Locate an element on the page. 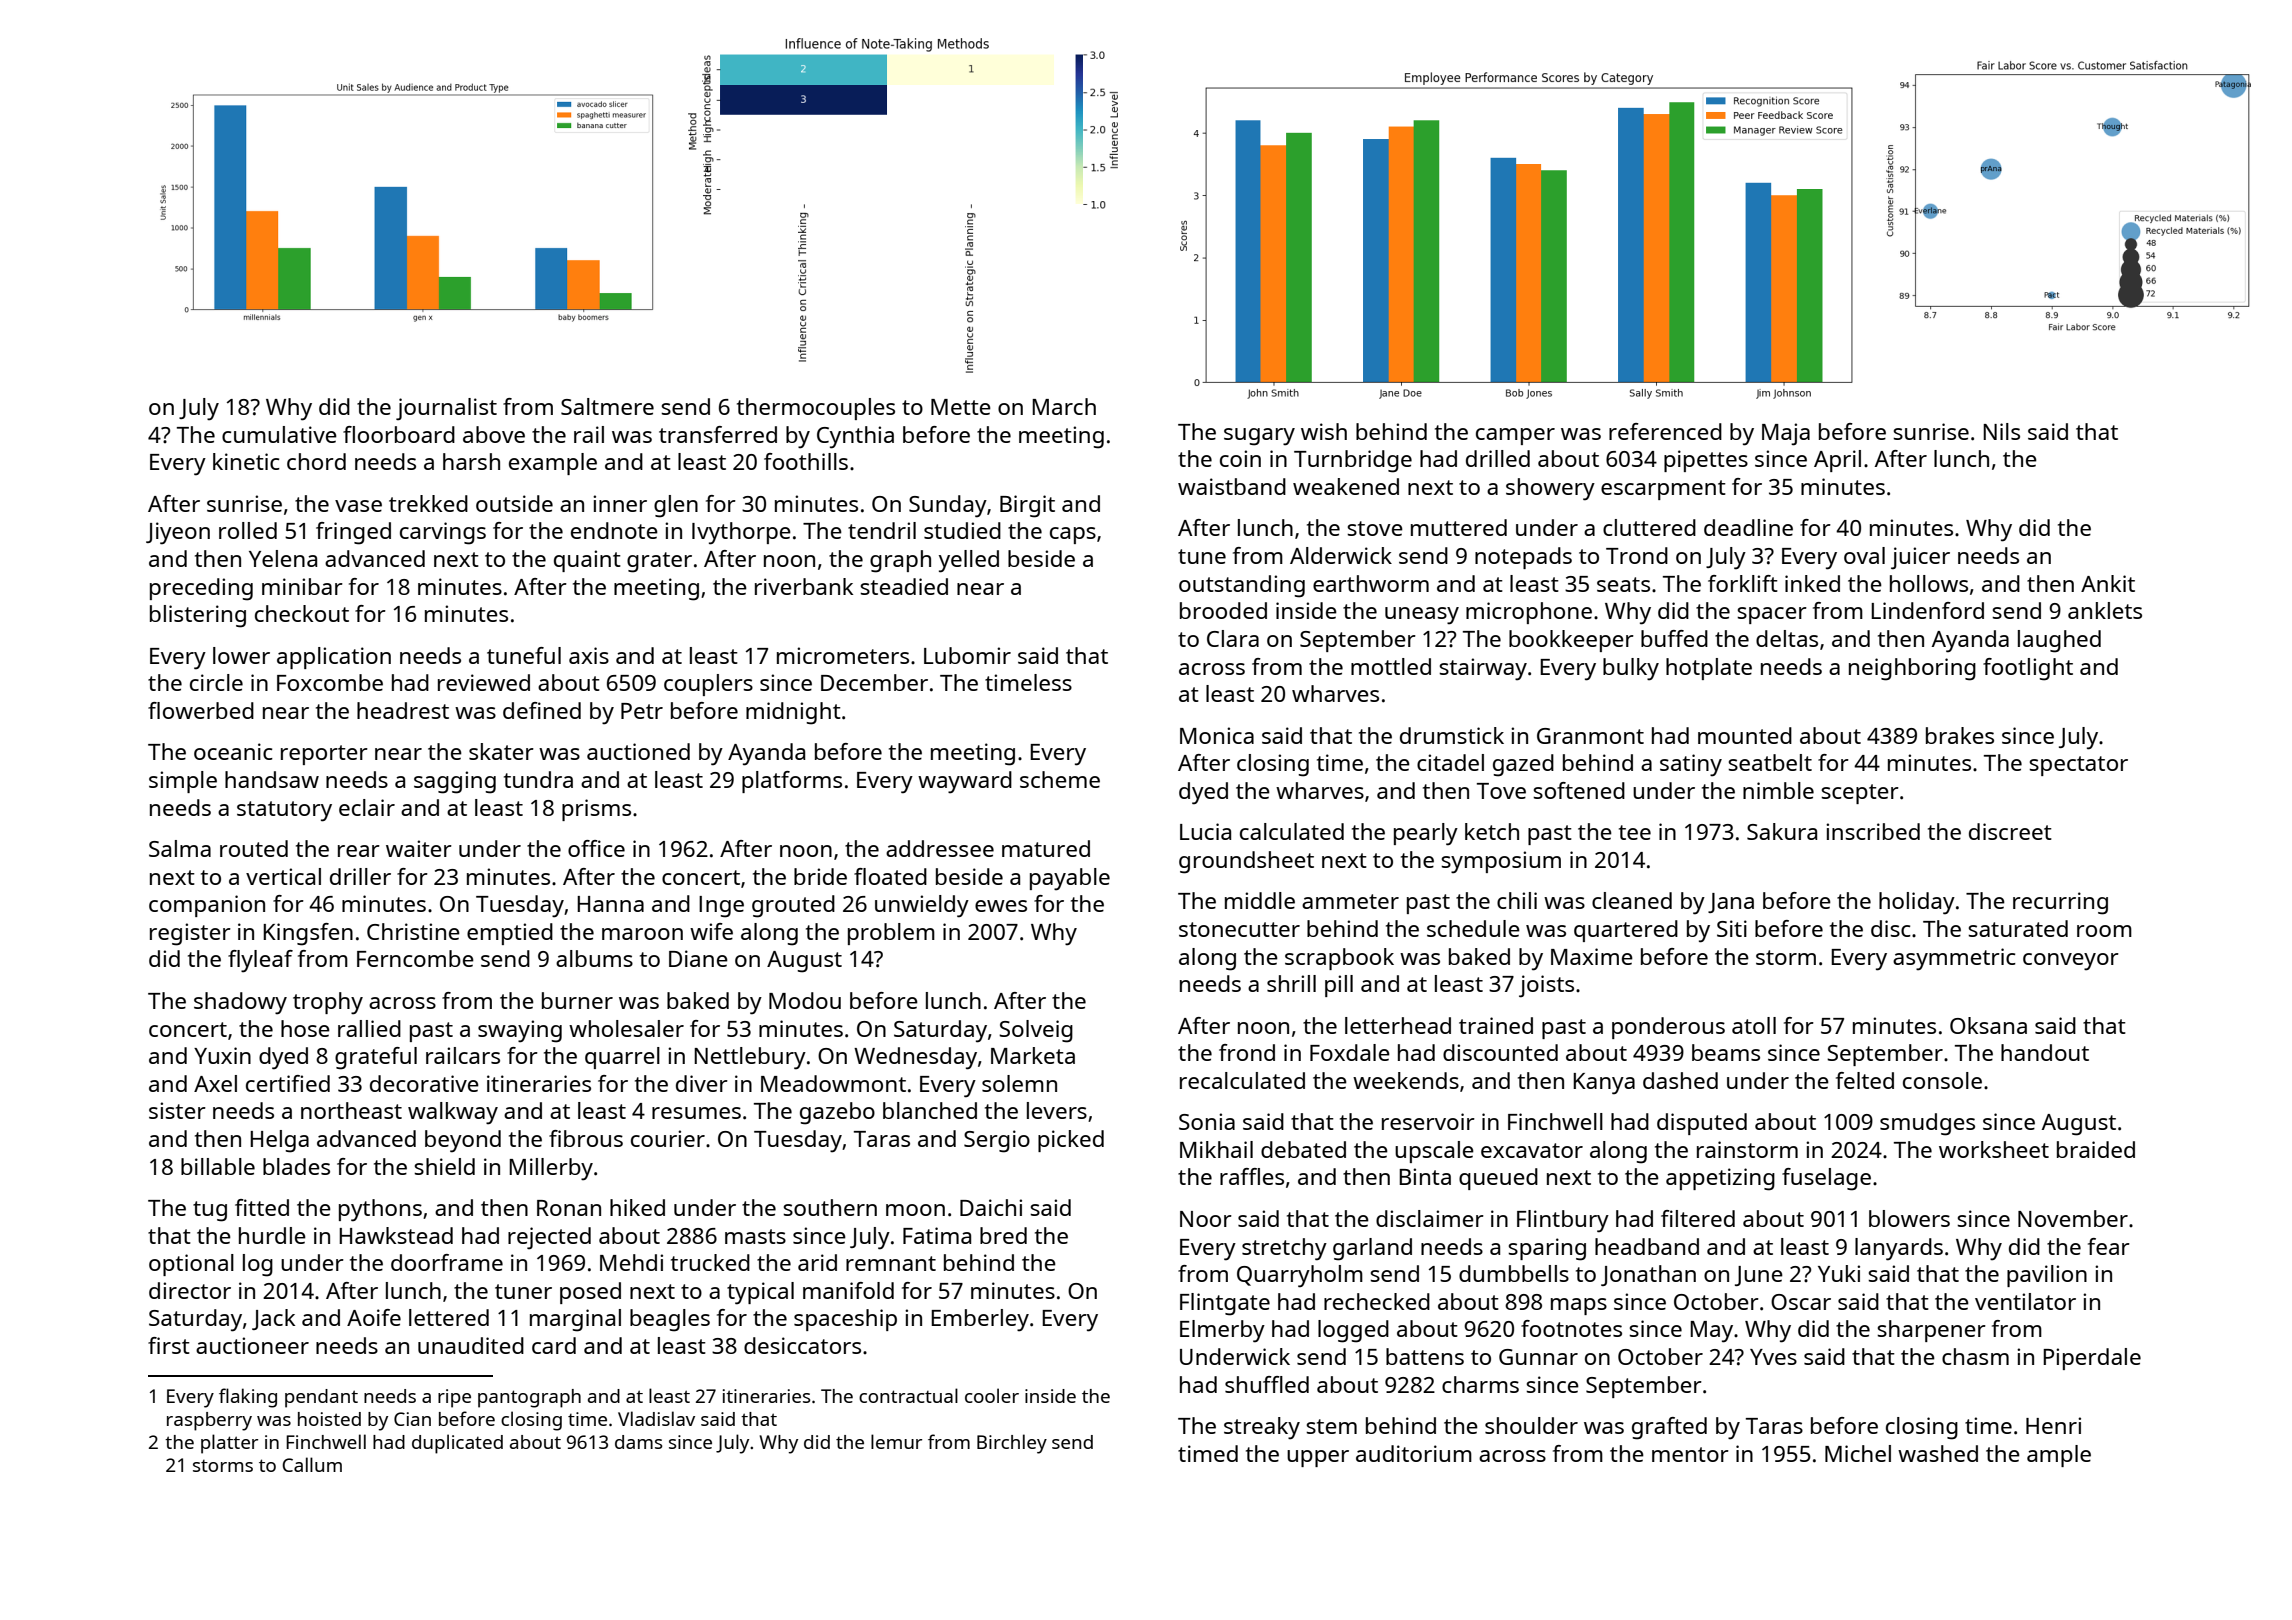  atoll is located at coordinates (1754, 1025).
